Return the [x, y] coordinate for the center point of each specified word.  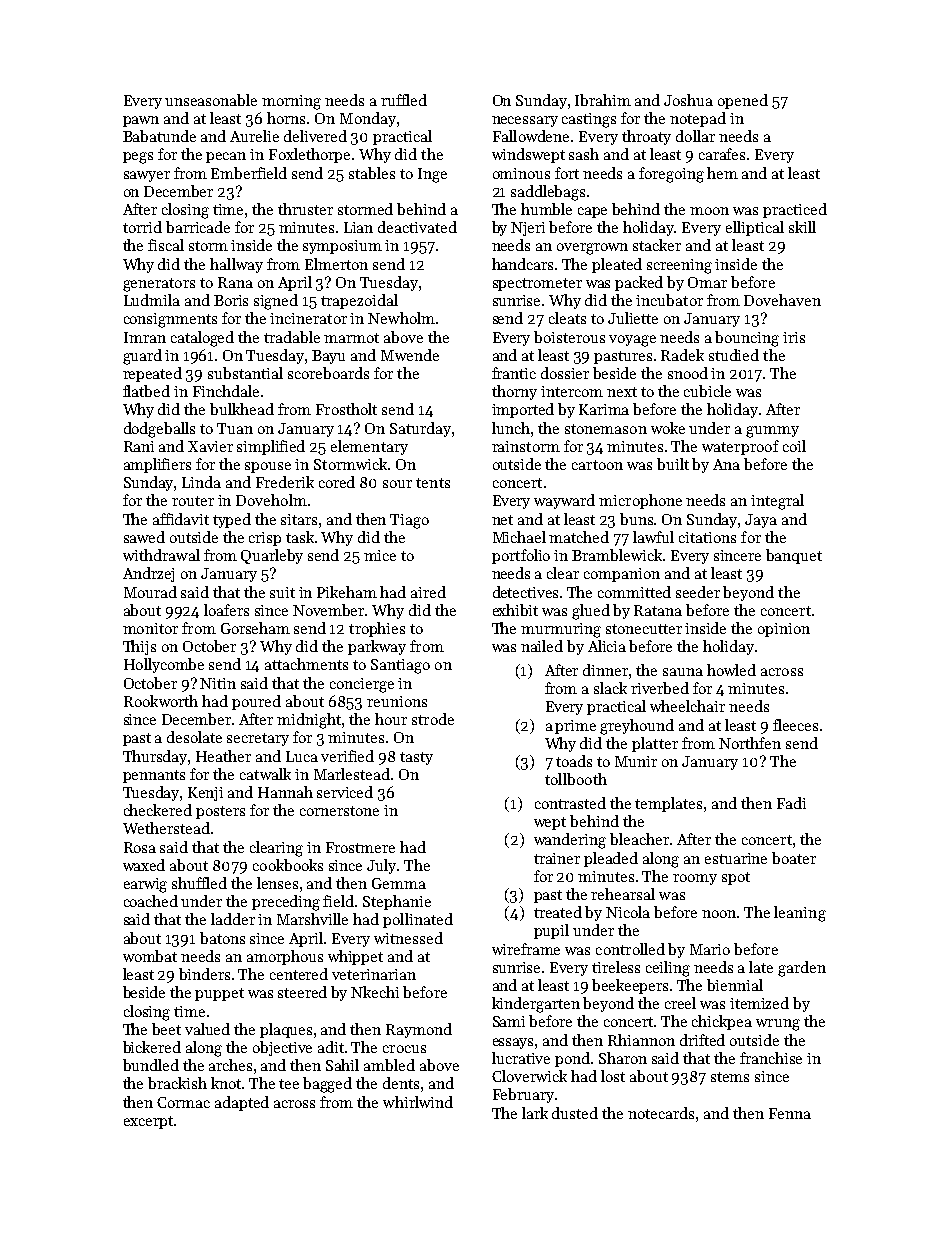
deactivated [417, 227]
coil [794, 446]
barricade [198, 227]
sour [397, 484]
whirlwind [418, 1102]
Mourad [150, 592]
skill [802, 227]
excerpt [148, 1122]
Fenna [790, 1113]
